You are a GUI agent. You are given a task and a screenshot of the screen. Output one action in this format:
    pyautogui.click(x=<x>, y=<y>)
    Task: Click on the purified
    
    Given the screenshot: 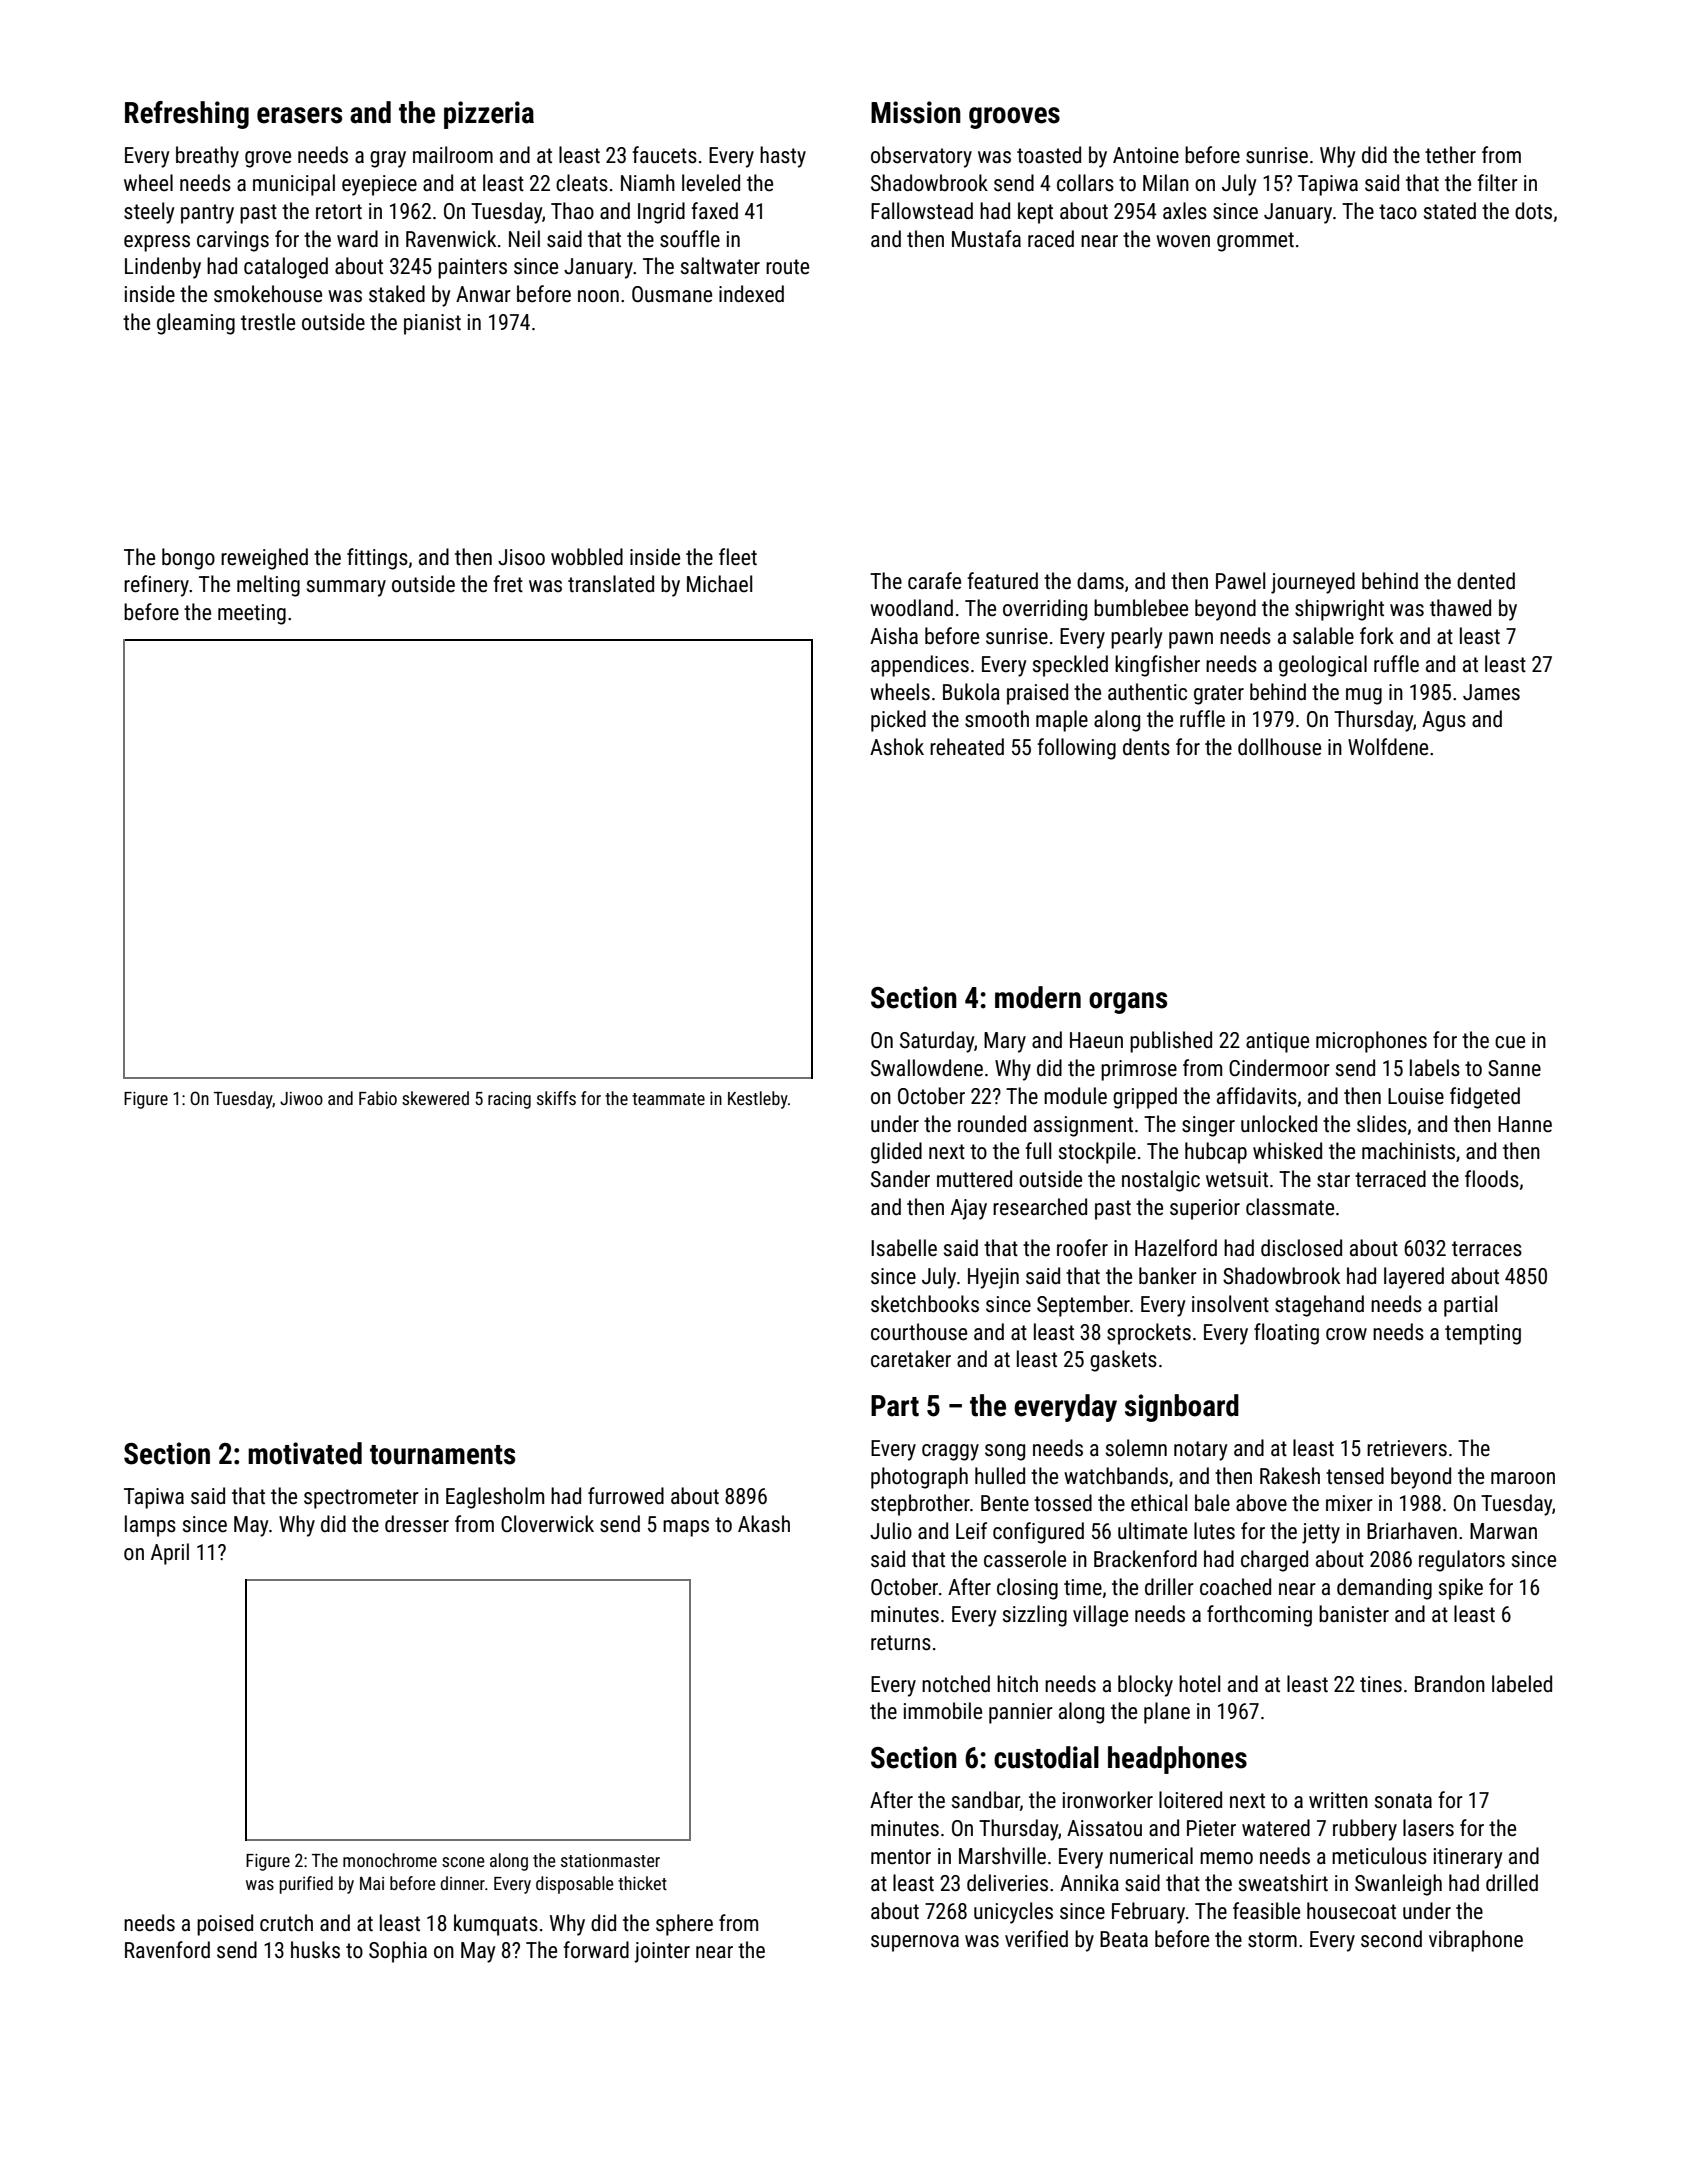 What is the action you would take?
    pyautogui.click(x=306, y=1885)
